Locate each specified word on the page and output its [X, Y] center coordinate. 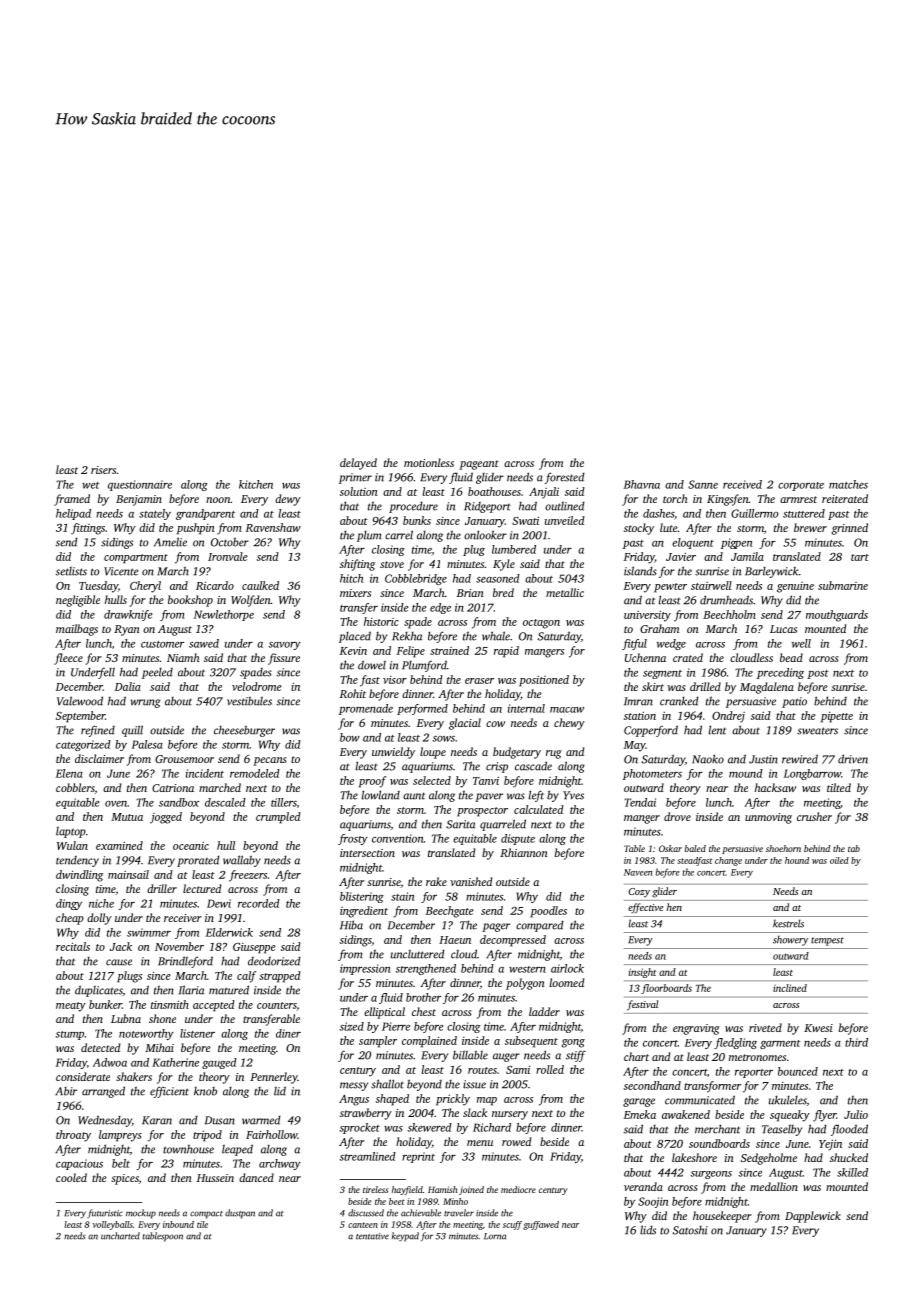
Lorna [495, 1236]
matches [848, 484]
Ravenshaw [273, 527]
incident [205, 773]
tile [202, 1224]
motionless [429, 462]
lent [717, 730]
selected [432, 780]
